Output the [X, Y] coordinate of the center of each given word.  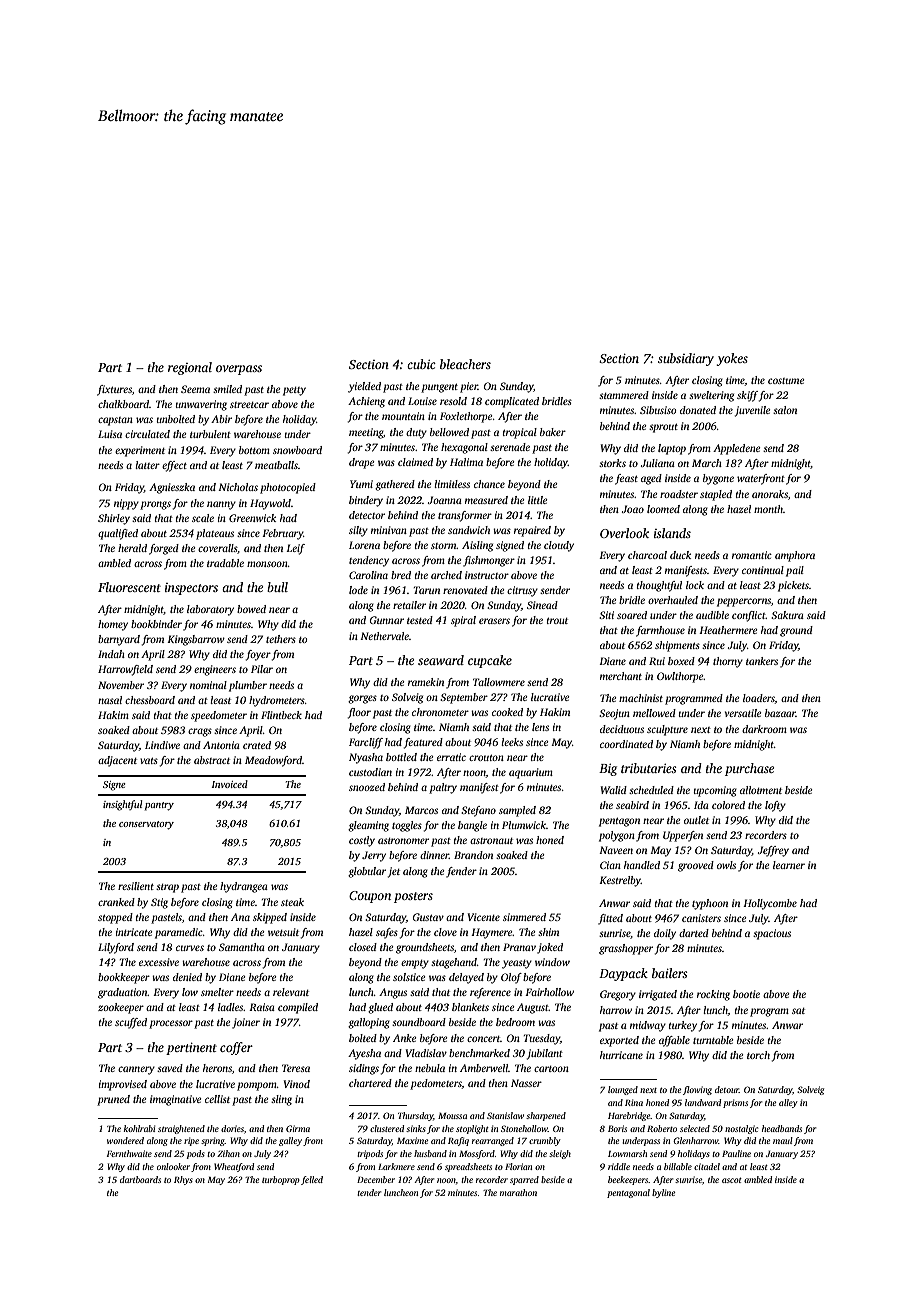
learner [789, 865]
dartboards [140, 1179]
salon [785, 410]
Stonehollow [524, 1128]
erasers [494, 621]
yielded [364, 387]
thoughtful [659, 586]
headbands [782, 1128]
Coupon [370, 897]
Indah [111, 654]
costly [362, 841]
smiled [227, 389]
